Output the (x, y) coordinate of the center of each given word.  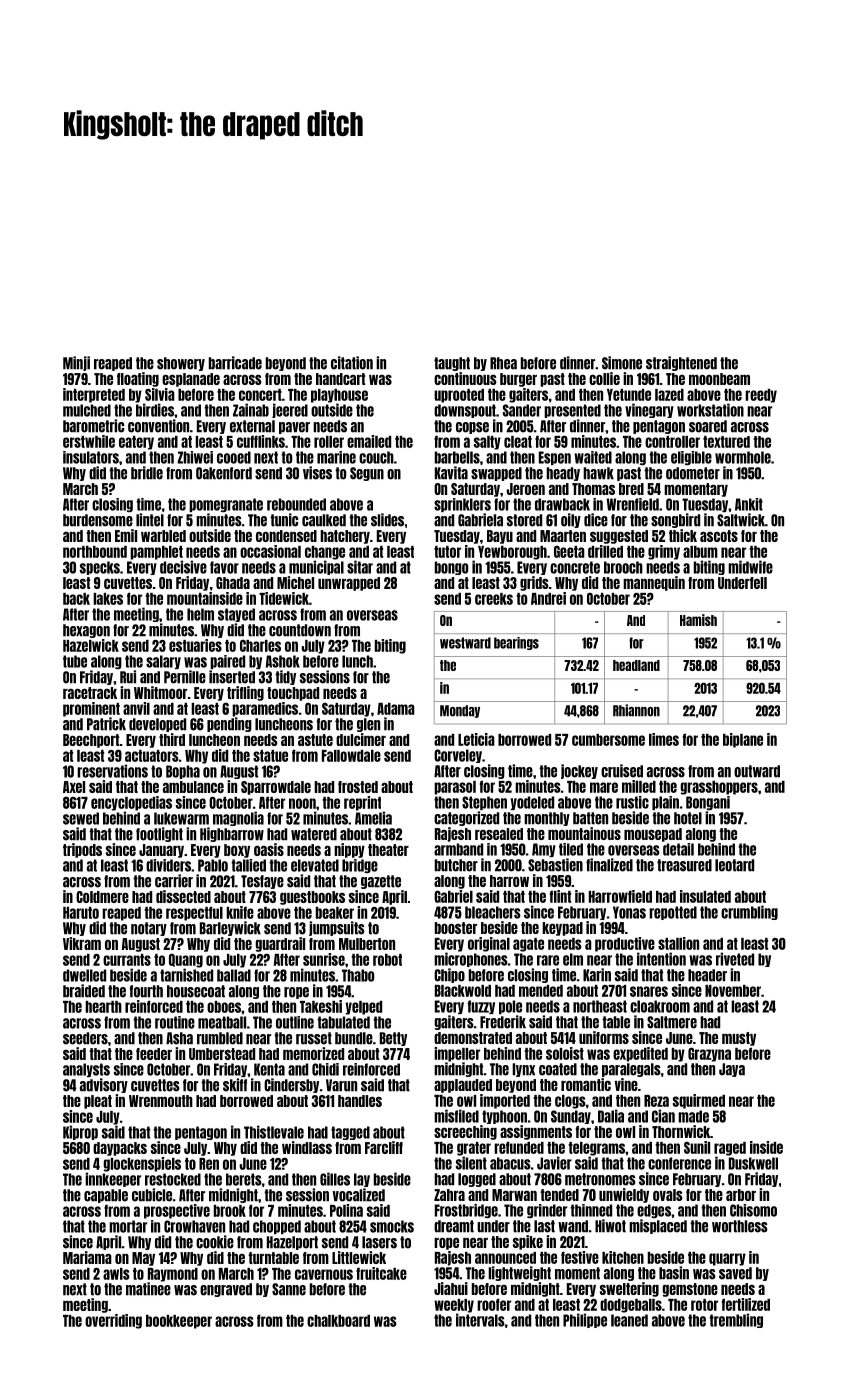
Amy (544, 850)
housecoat (196, 991)
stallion (678, 943)
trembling (736, 1320)
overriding (113, 1321)
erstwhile (89, 441)
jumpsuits (337, 928)
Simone (622, 363)
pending (229, 724)
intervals (480, 1320)
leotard (734, 865)
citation (352, 363)
